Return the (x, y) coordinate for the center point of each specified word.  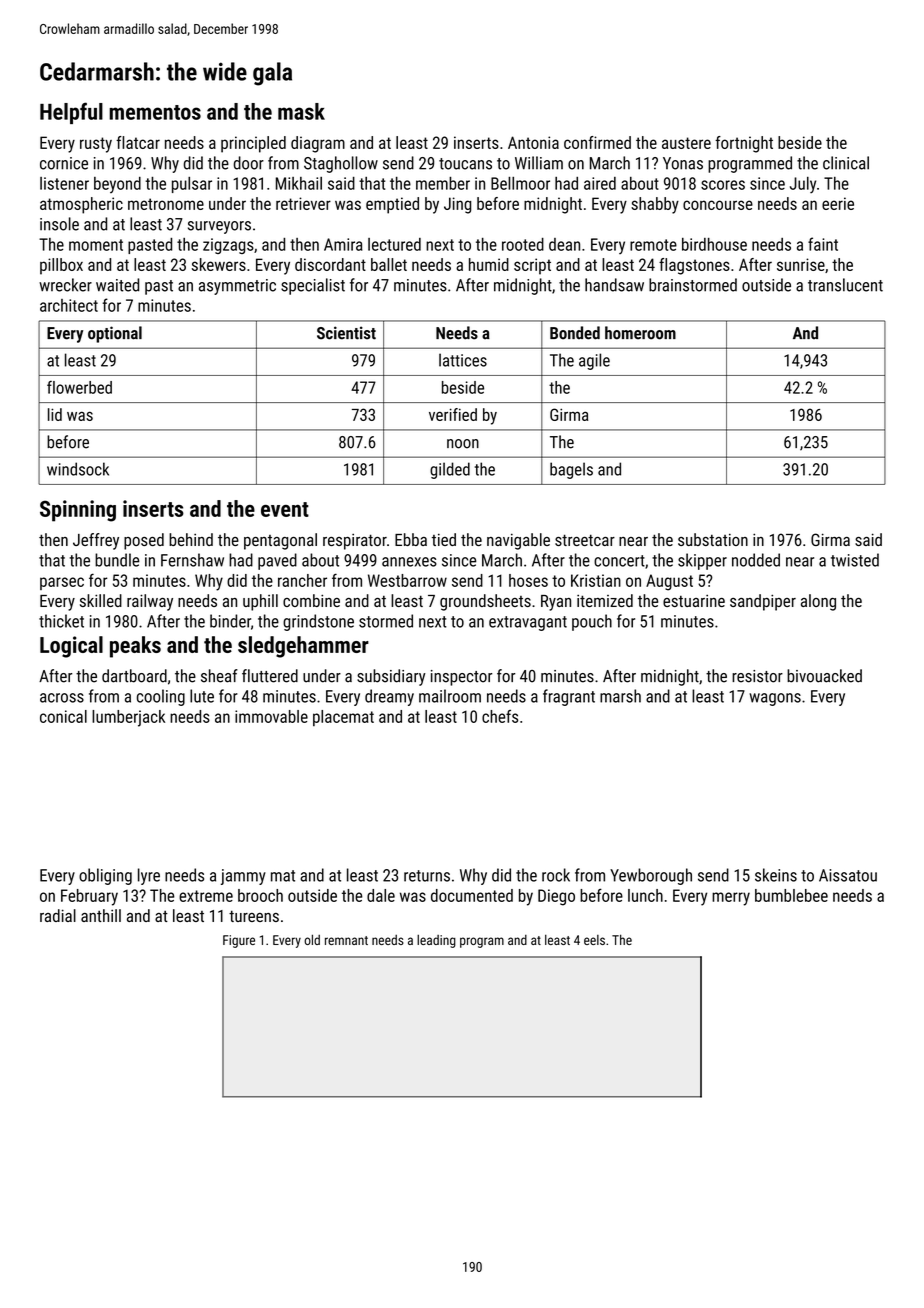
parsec (62, 583)
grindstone (318, 622)
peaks (135, 647)
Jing (457, 205)
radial (58, 915)
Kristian (596, 580)
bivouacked (824, 676)
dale (381, 895)
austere (686, 143)
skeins (776, 875)
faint (823, 244)
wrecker (65, 285)
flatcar (138, 142)
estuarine (694, 601)
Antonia (533, 142)
